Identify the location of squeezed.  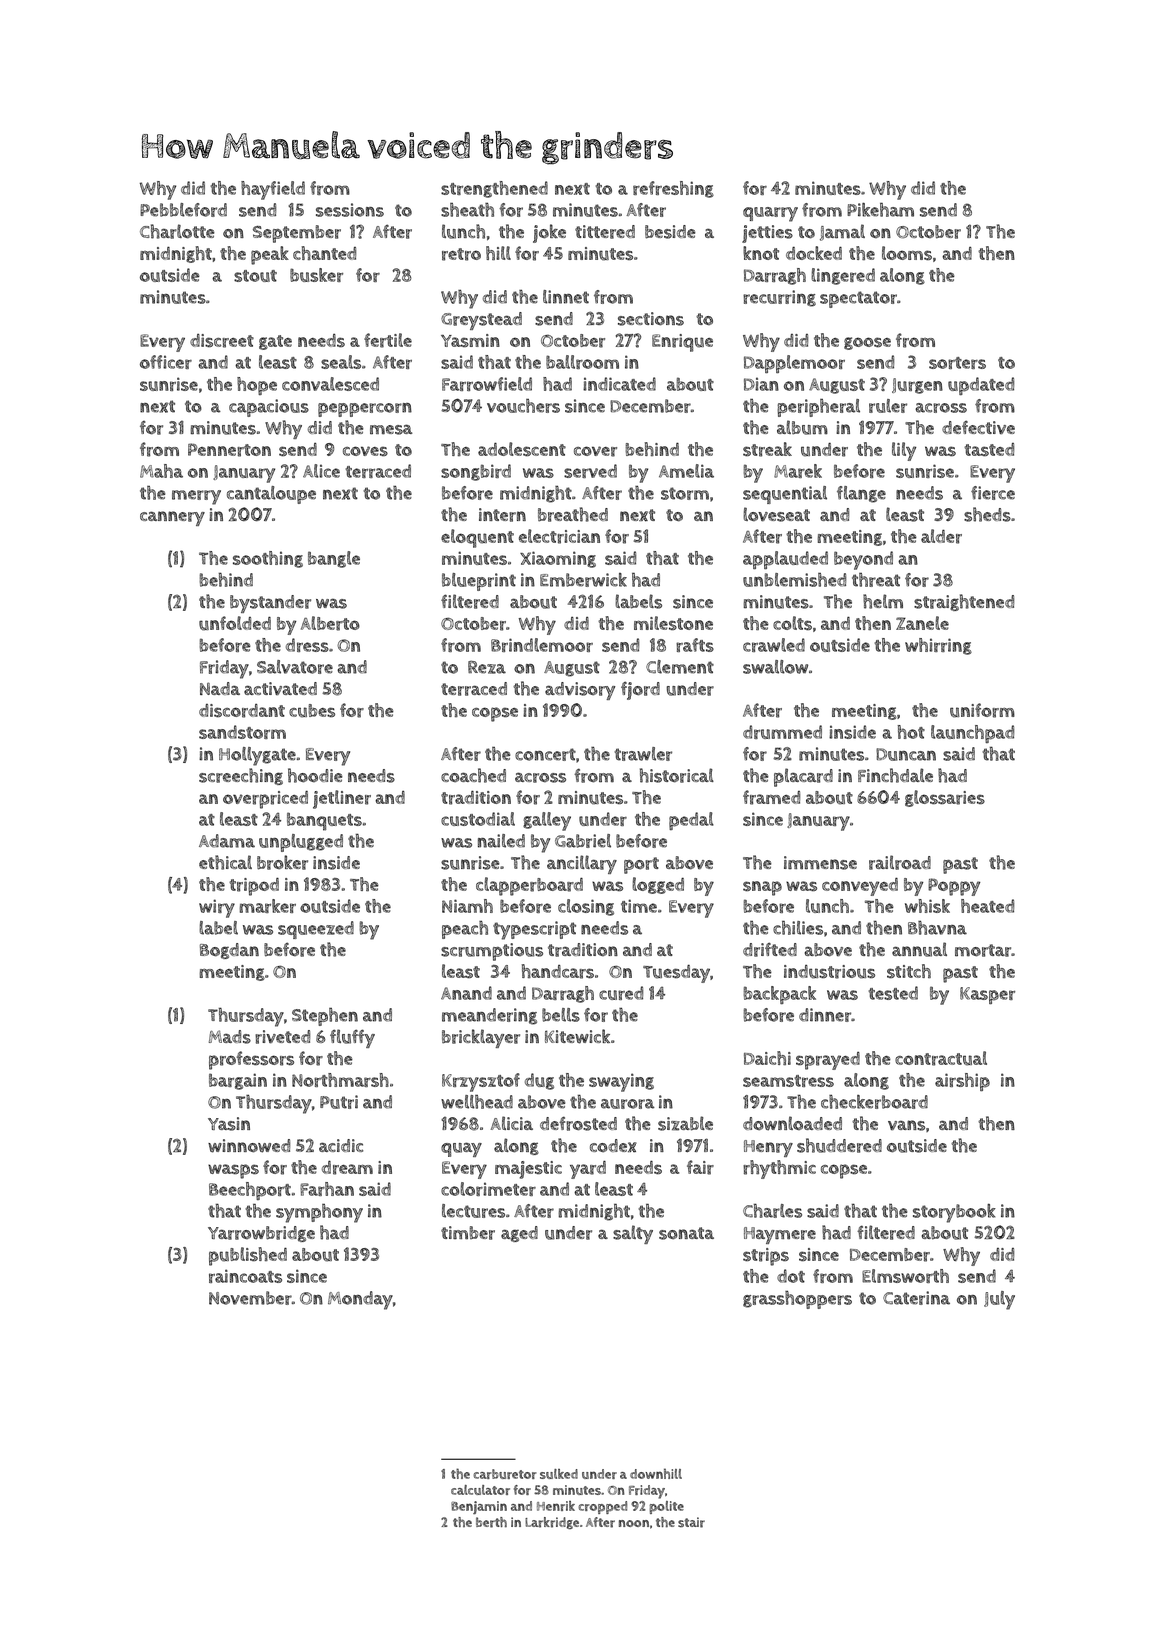
(316, 930).
